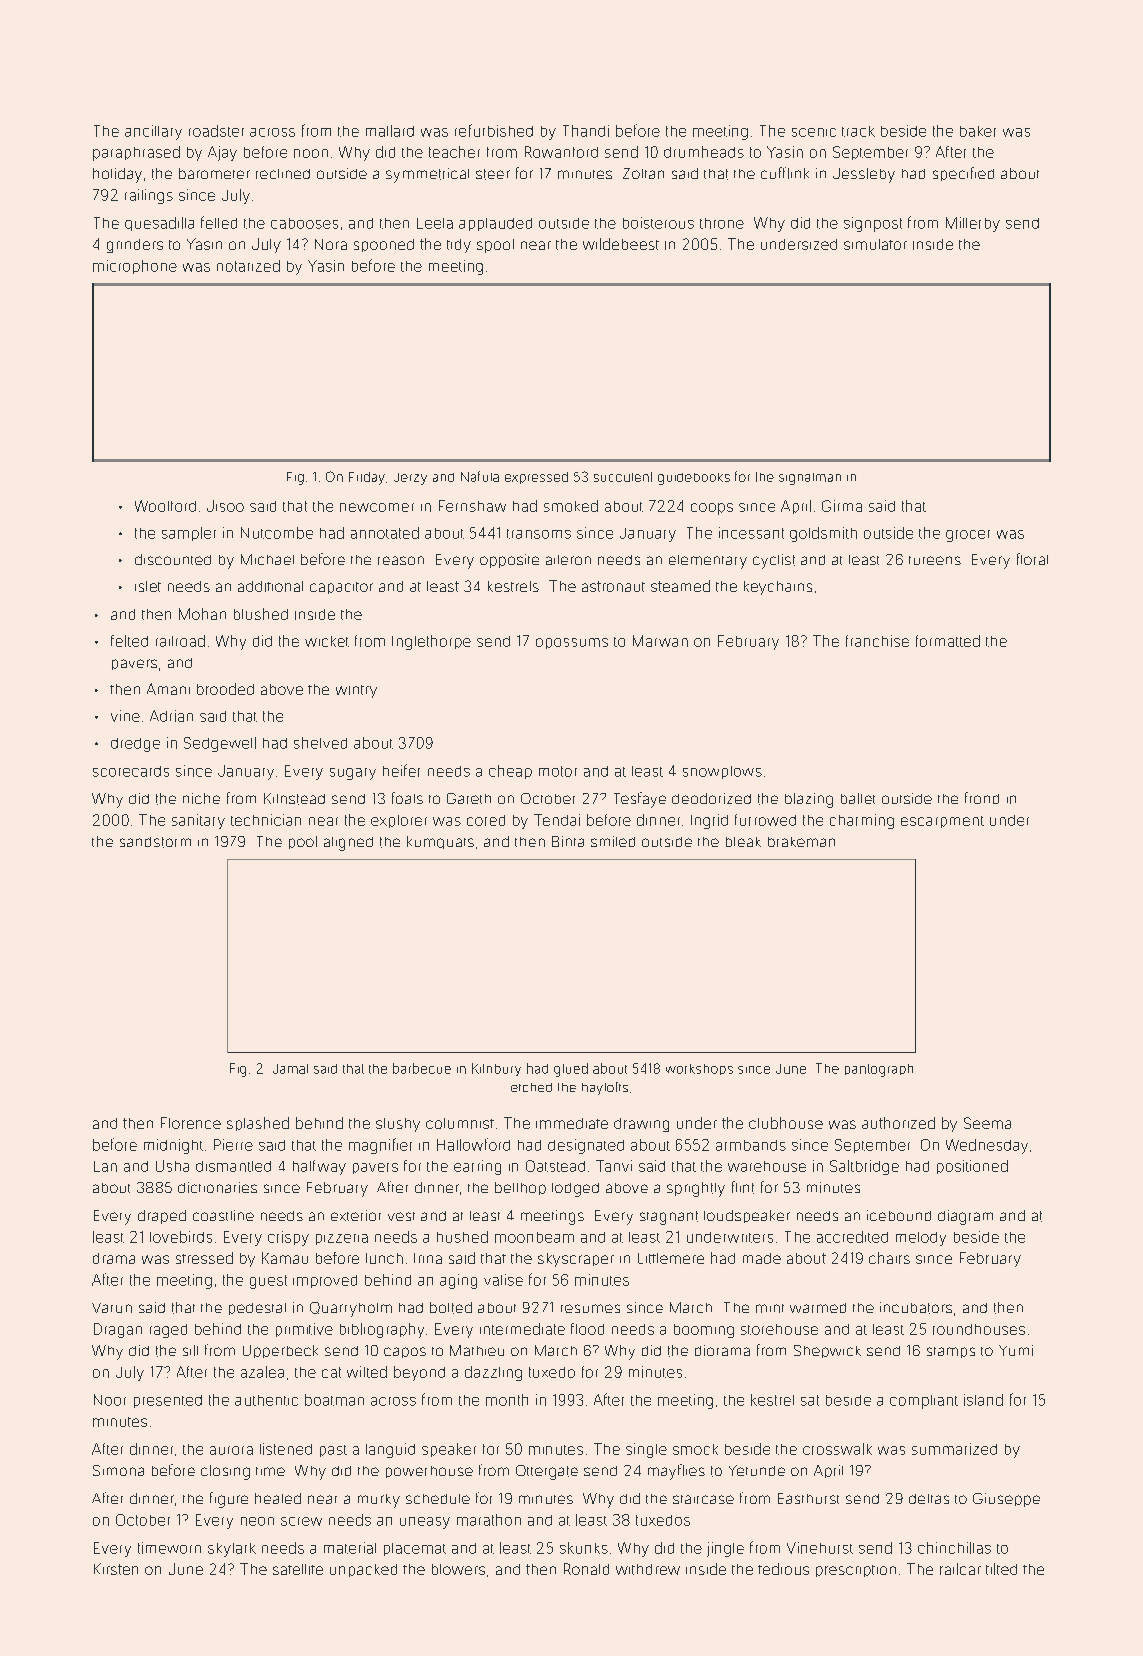  Describe the element at coordinates (288, 1238) in the screenshot. I see `crispy` at that location.
